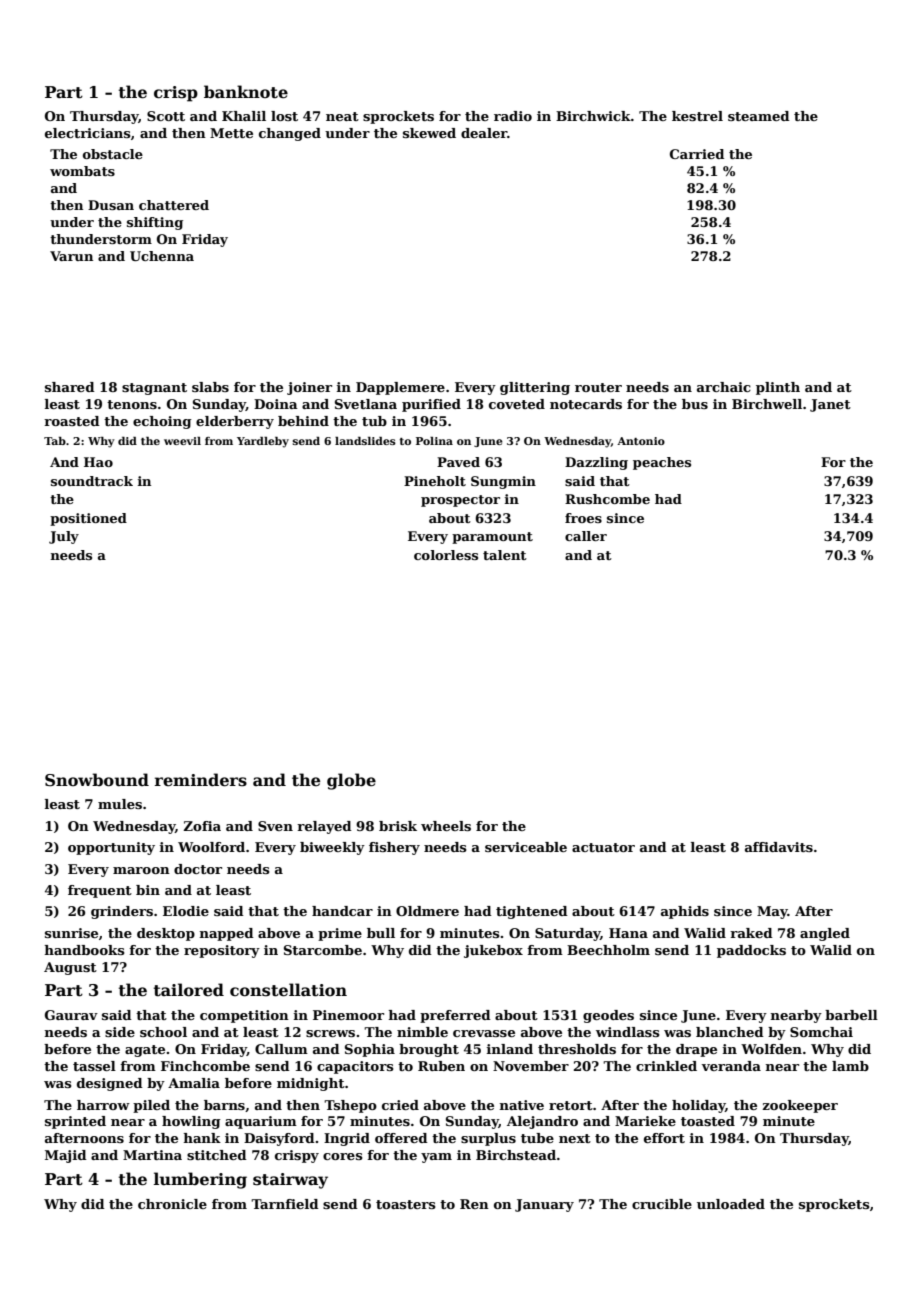  What do you see at coordinates (510, 1049) in the screenshot?
I see `inland` at bounding box center [510, 1049].
